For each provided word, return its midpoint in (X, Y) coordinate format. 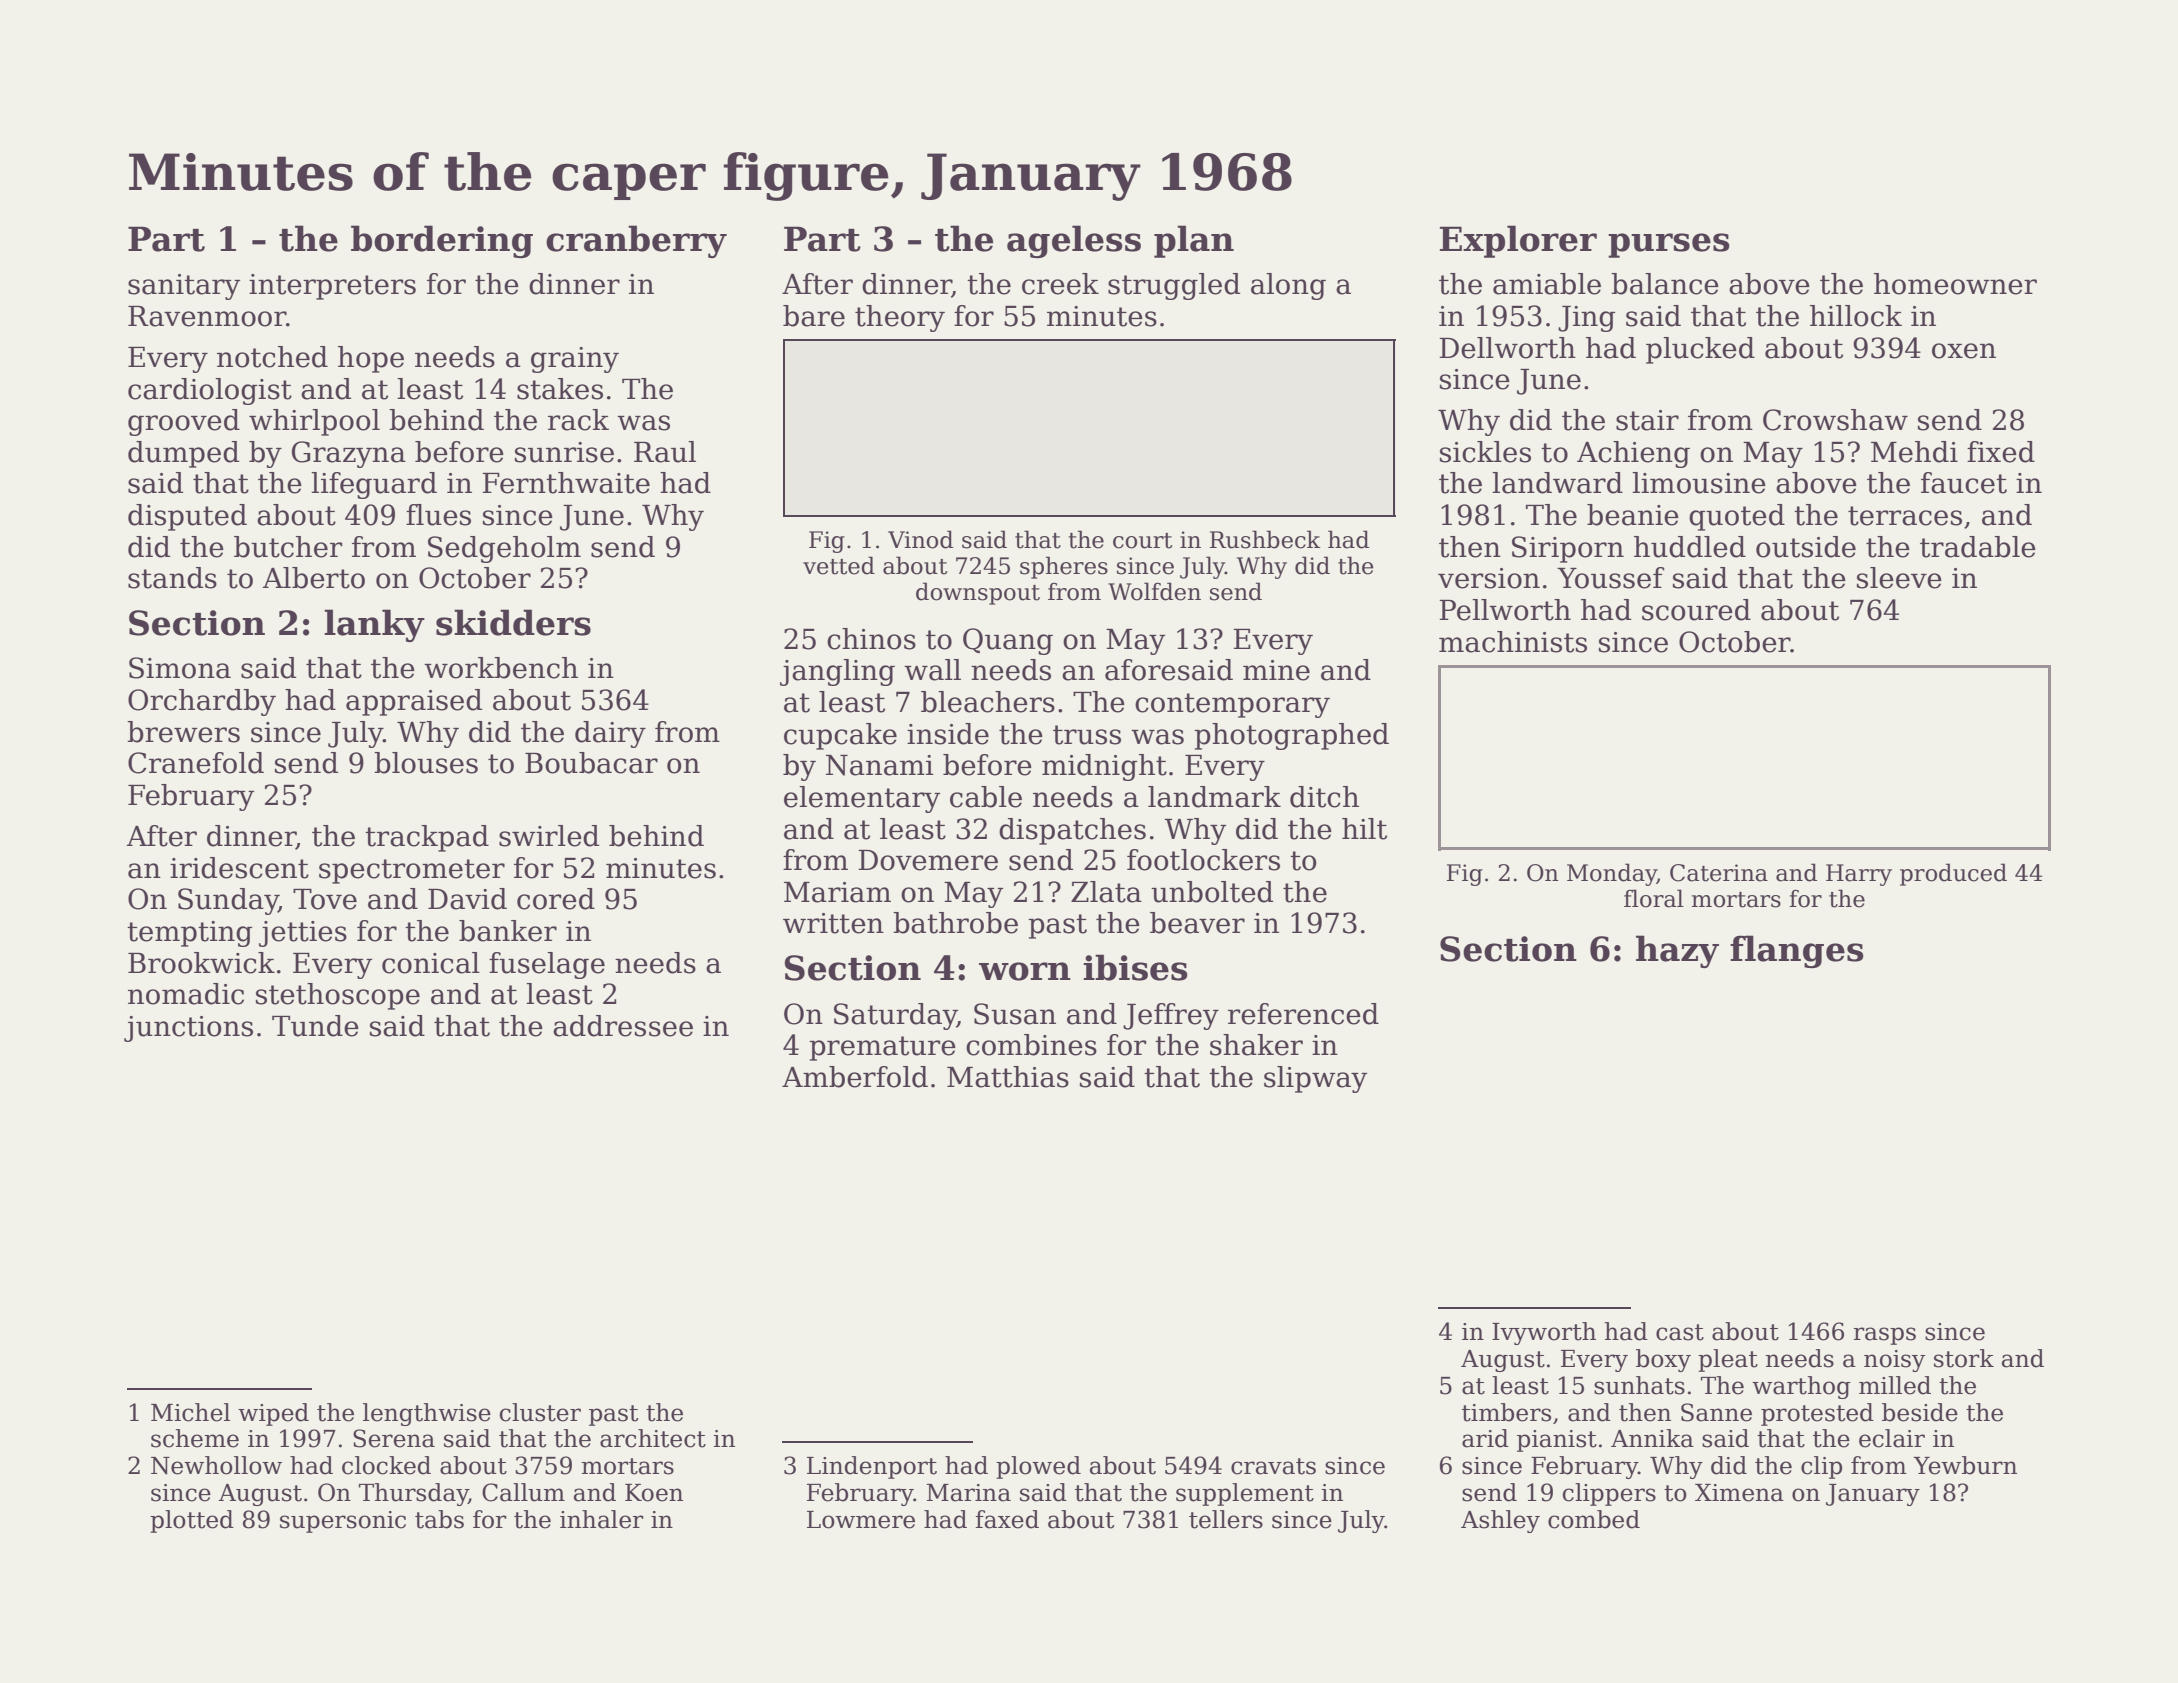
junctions (188, 1029)
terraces (1905, 516)
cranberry (636, 241)
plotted (192, 1521)
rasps (1884, 1336)
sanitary (184, 287)
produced (1953, 874)
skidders (513, 622)
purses (1669, 245)
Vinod (920, 539)
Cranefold (196, 763)
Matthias (1008, 1077)
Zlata (1106, 892)
